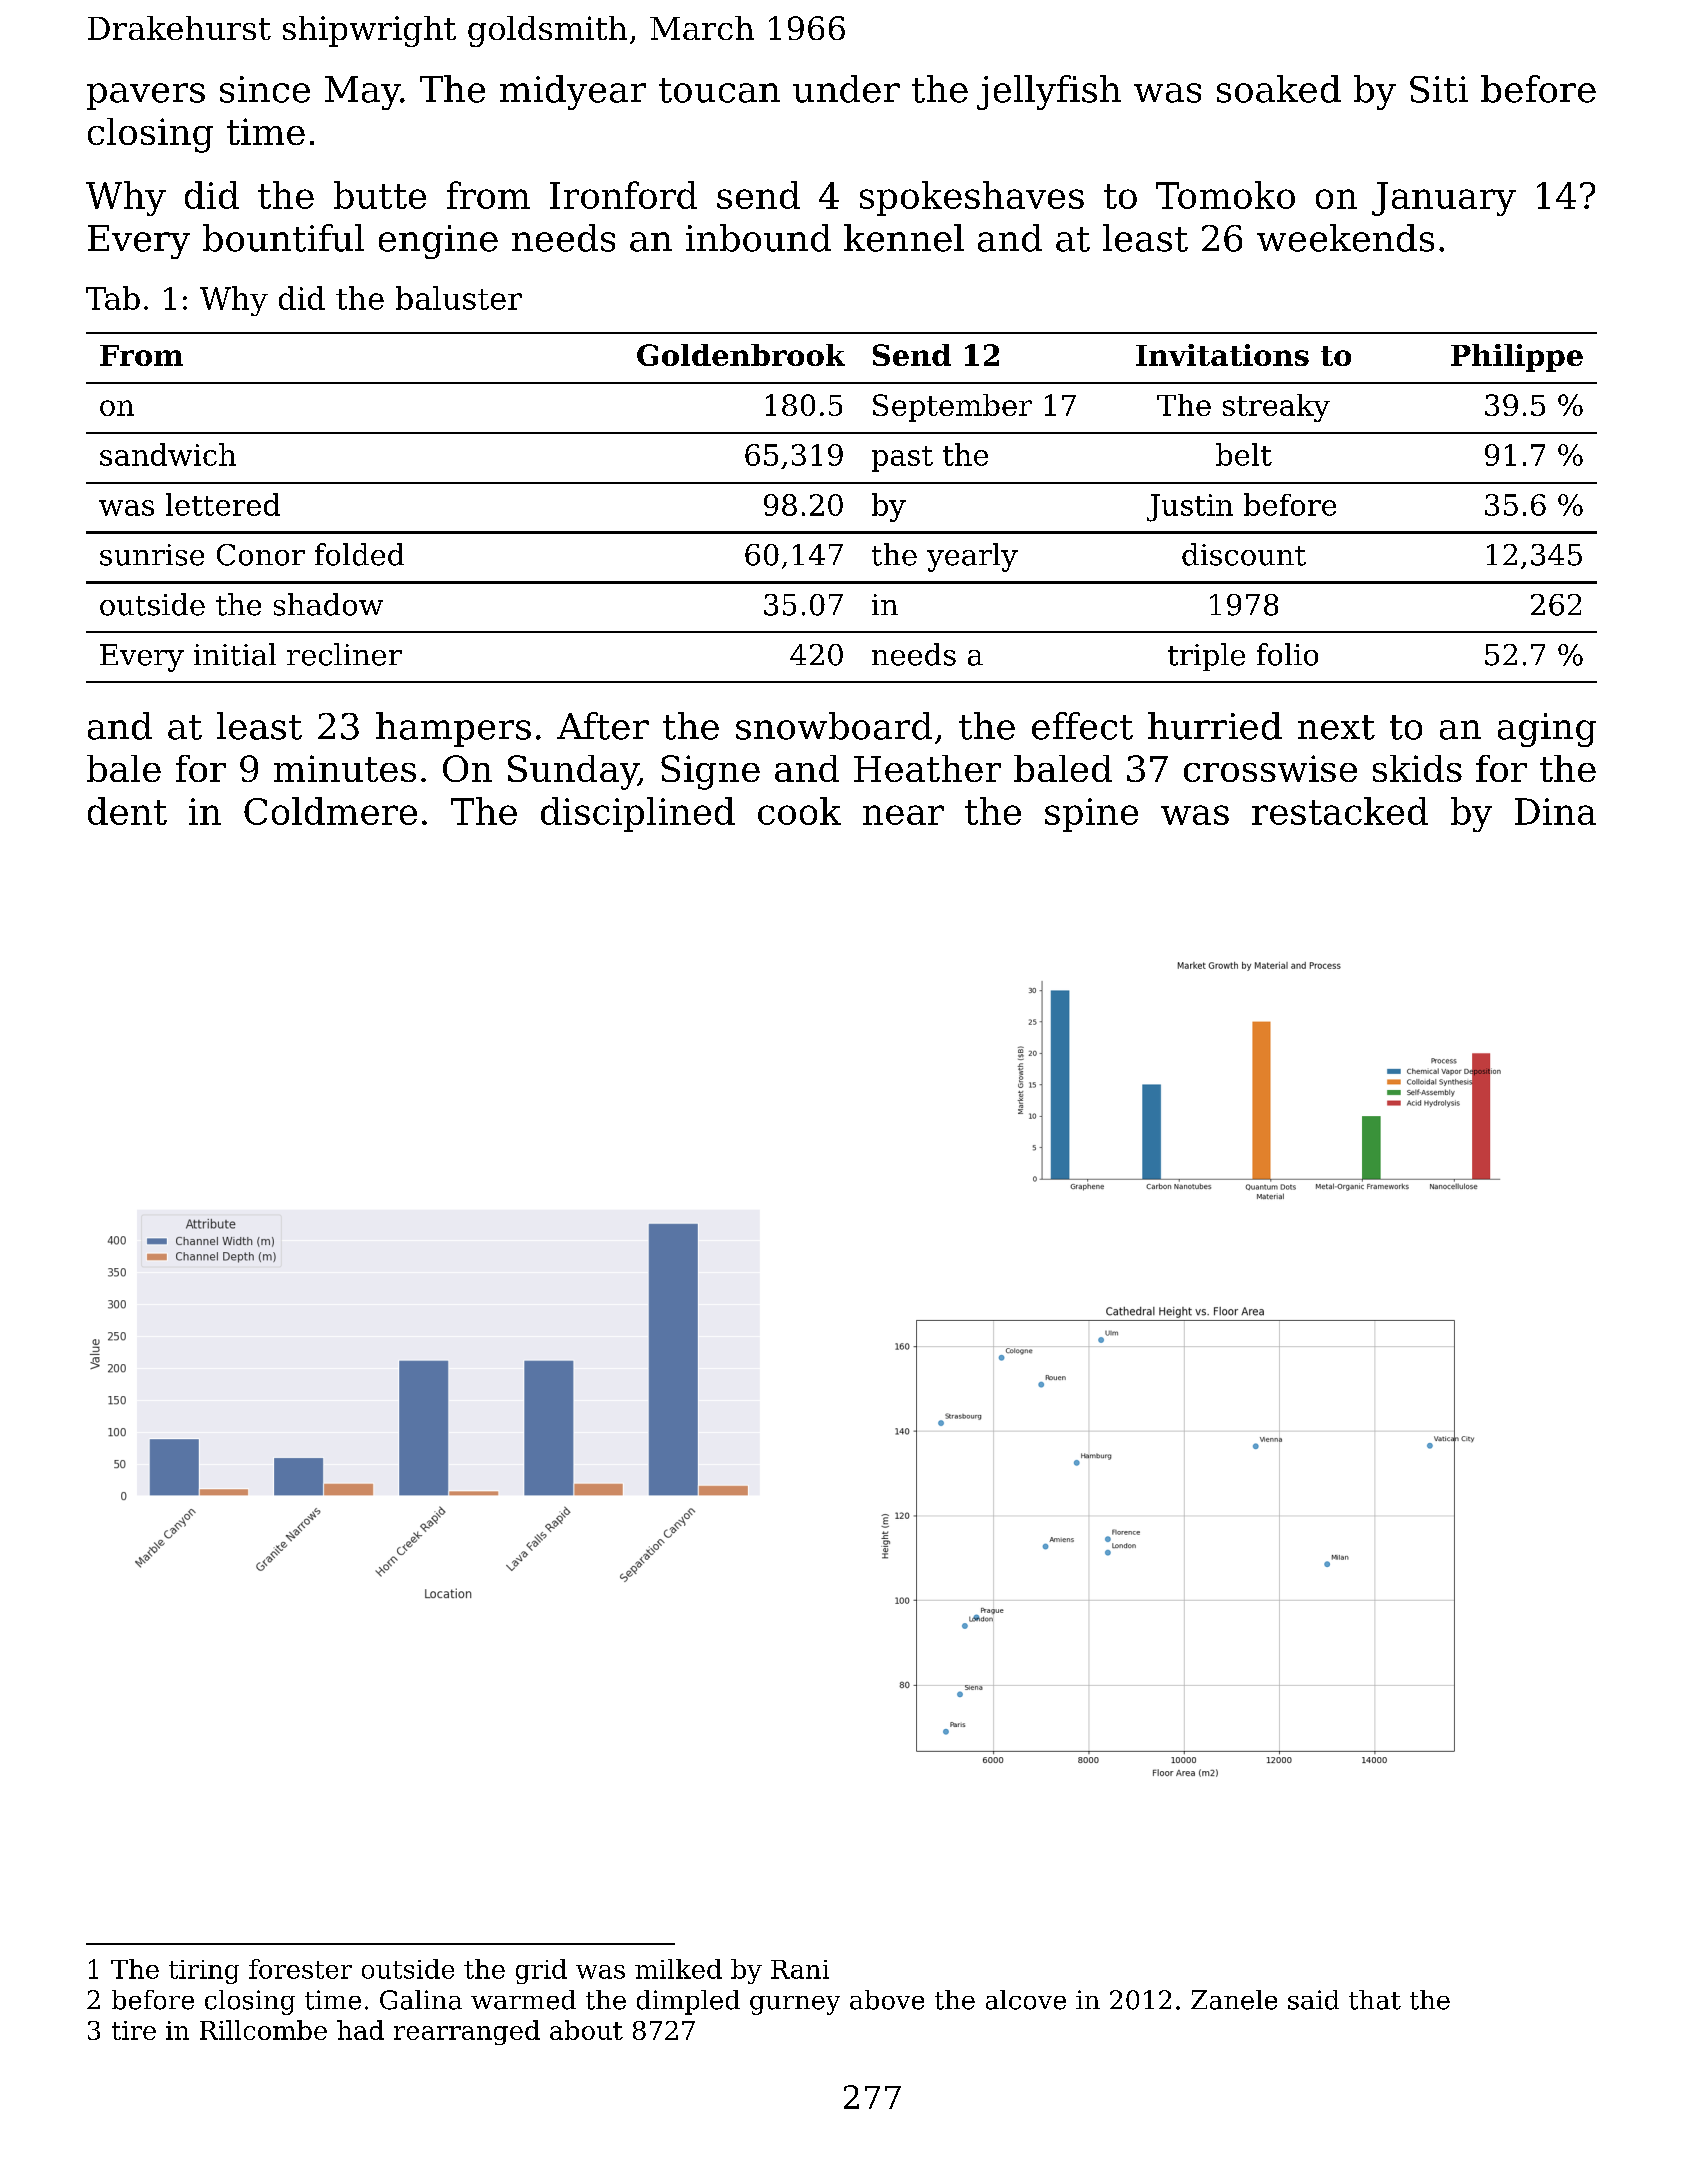  What do you see at coordinates (359, 554) in the screenshot?
I see `folded` at bounding box center [359, 554].
